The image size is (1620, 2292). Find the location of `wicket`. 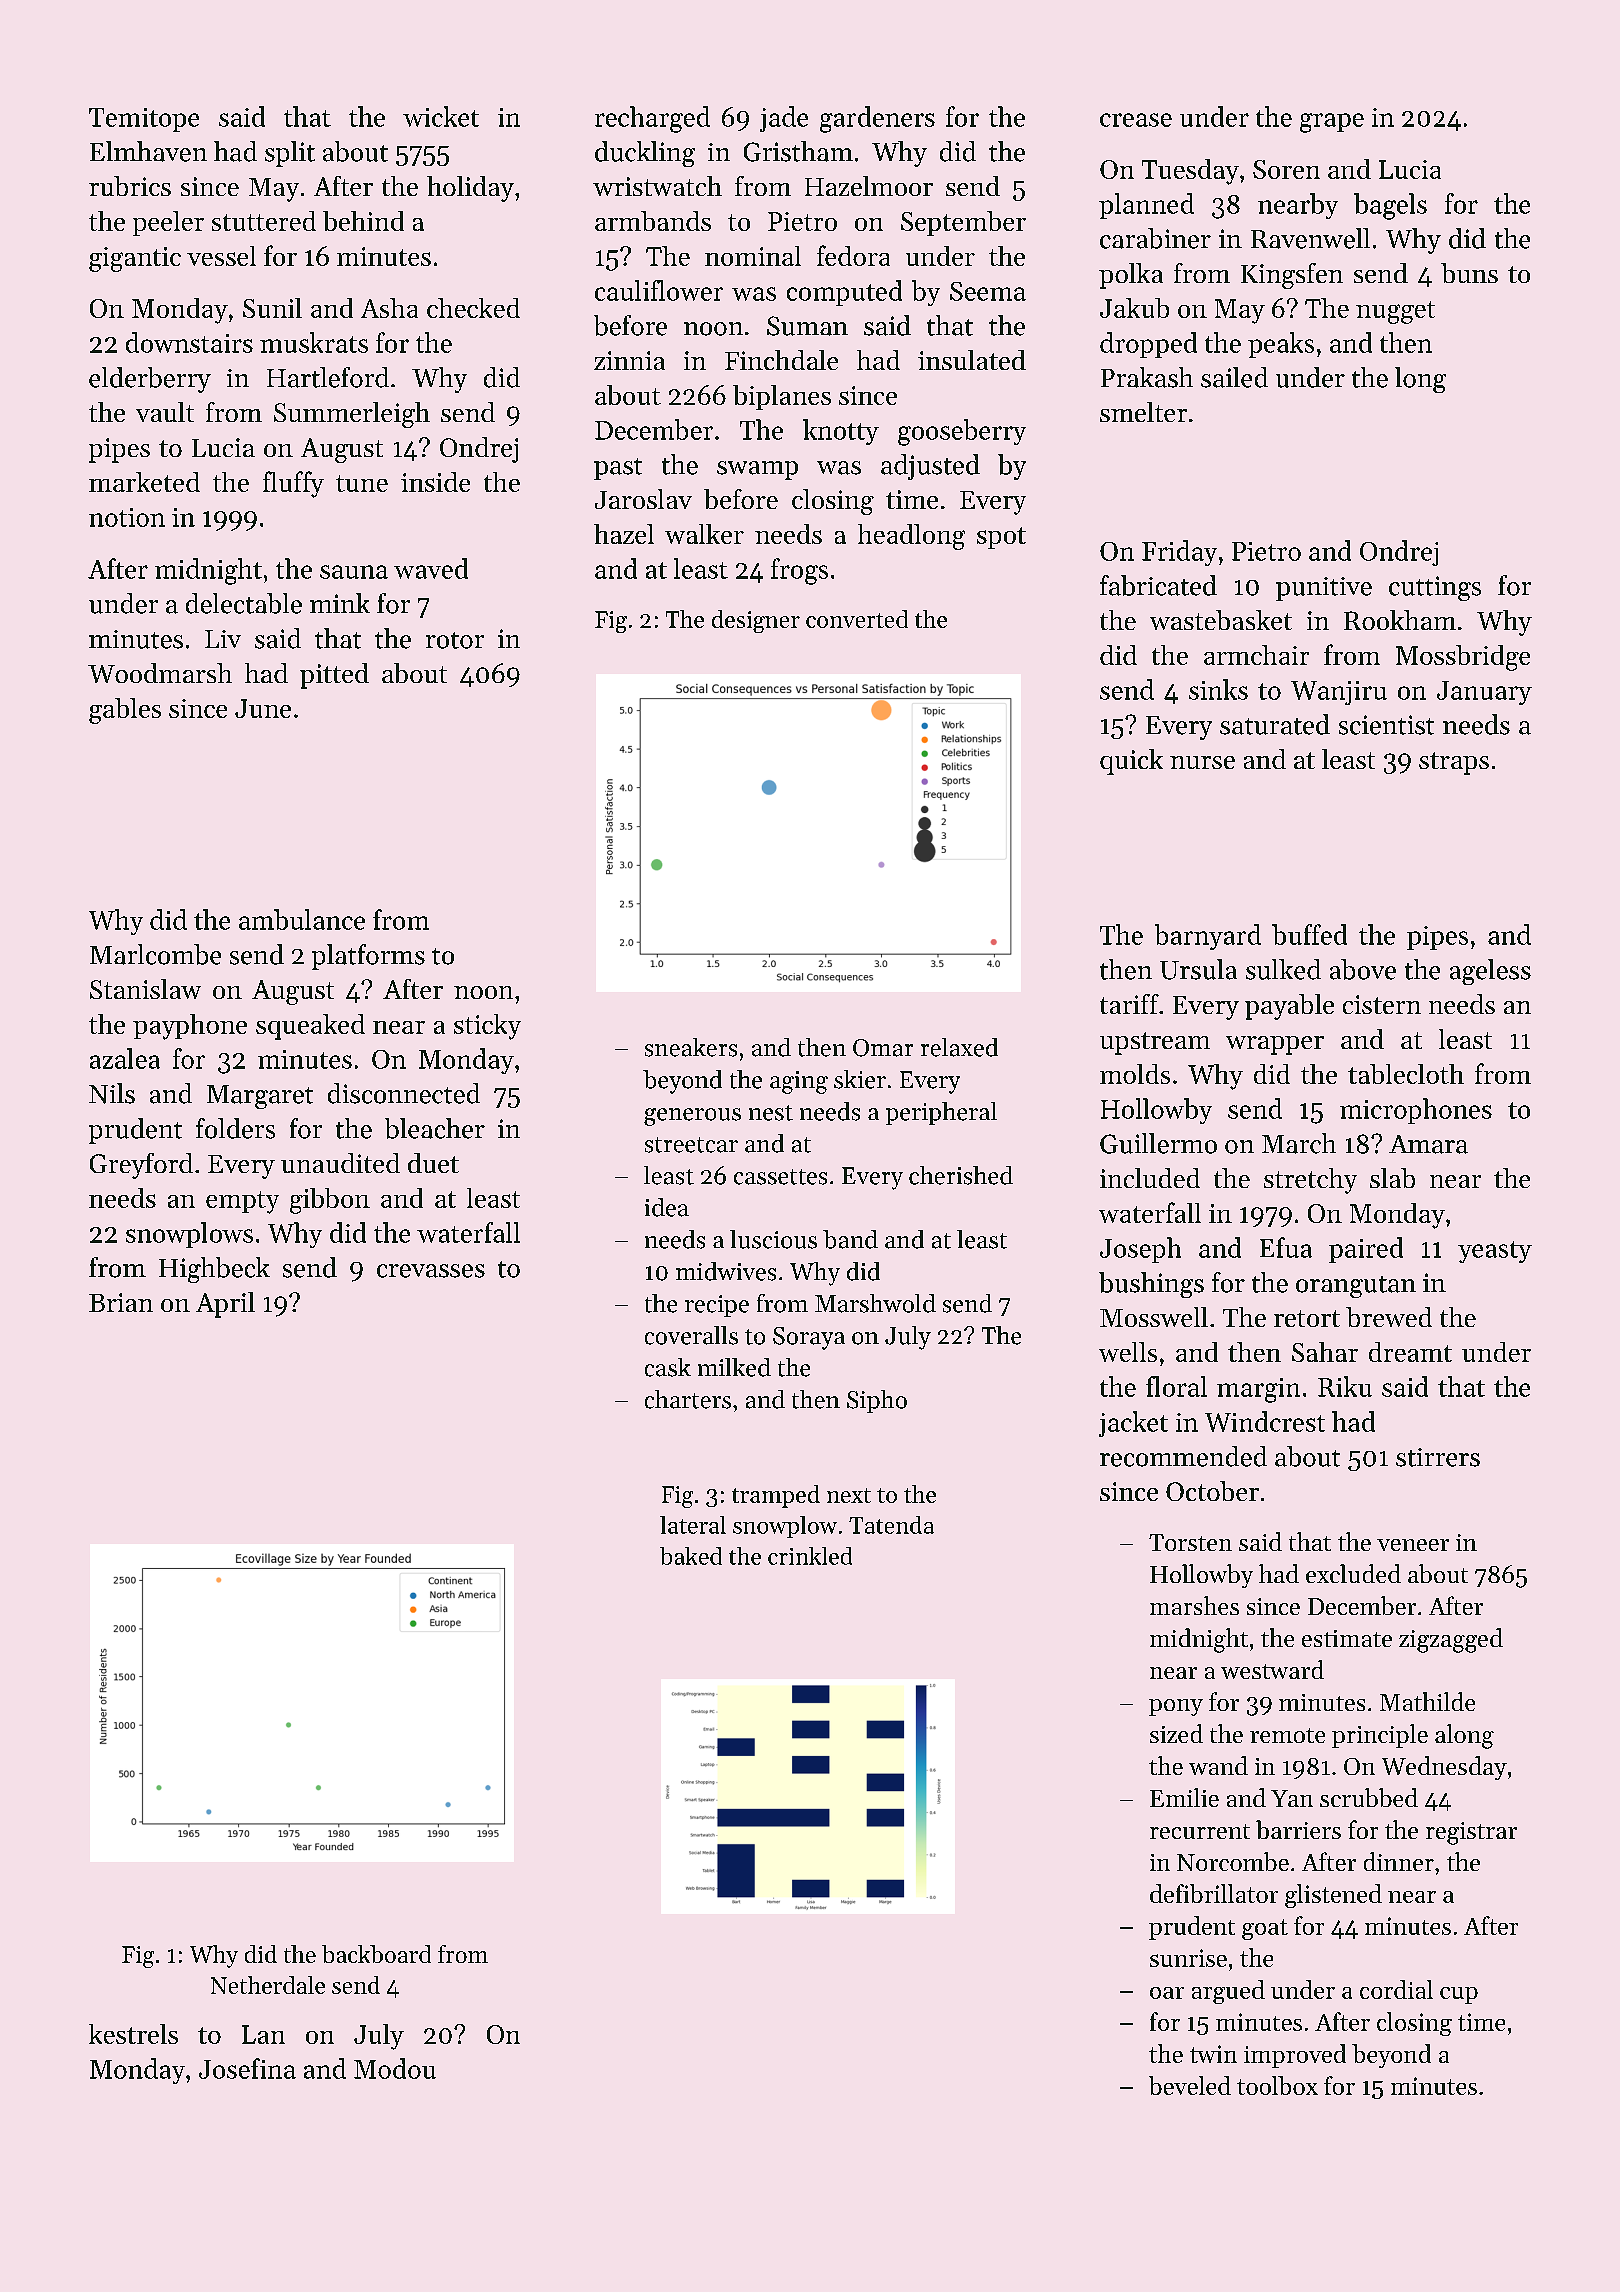

wicket is located at coordinates (441, 116).
